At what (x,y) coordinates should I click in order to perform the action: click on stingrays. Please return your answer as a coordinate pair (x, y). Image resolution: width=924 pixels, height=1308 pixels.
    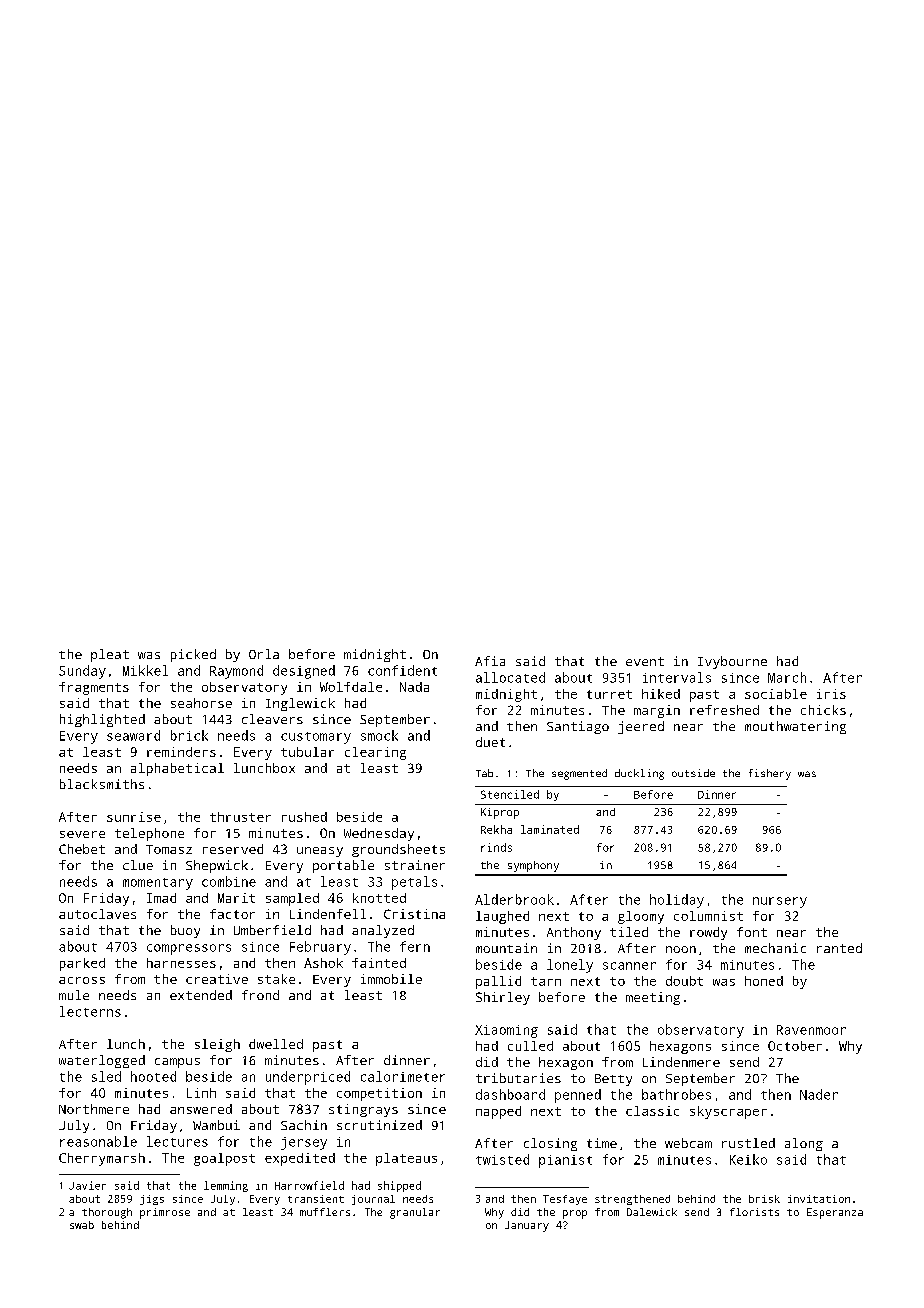
    Looking at the image, I should click on (363, 1110).
